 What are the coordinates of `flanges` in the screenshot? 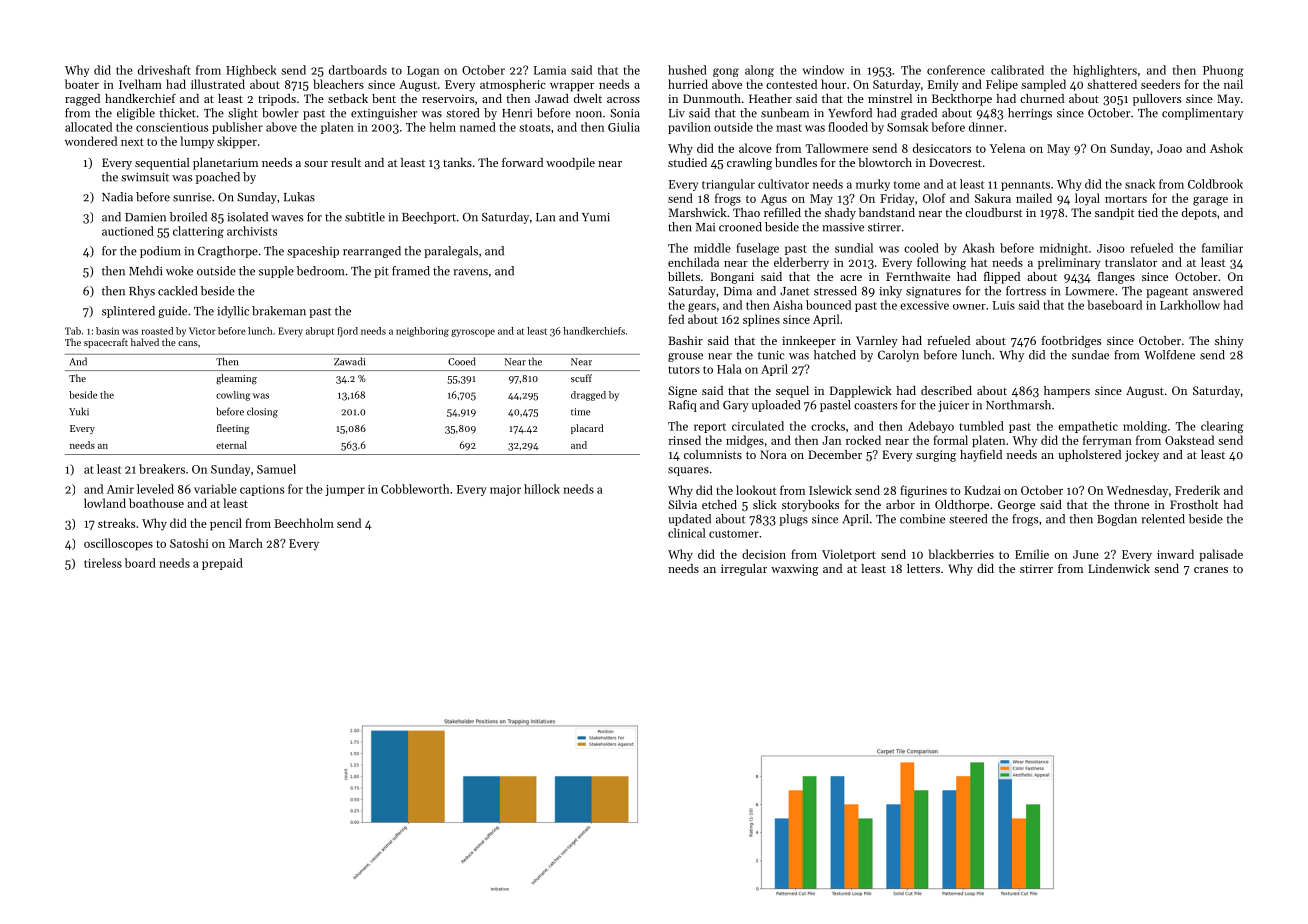 It's located at (1116, 278).
